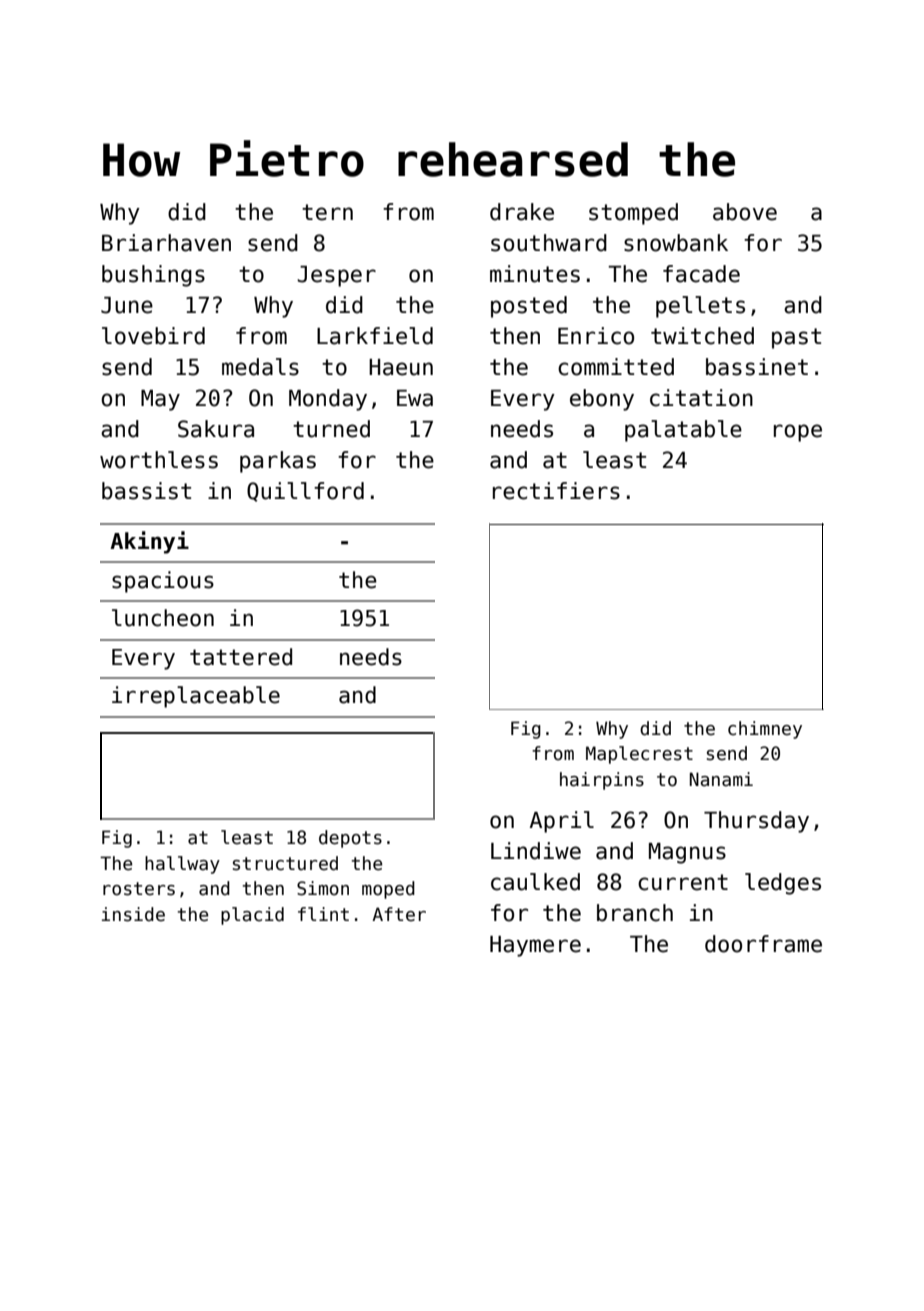 This screenshot has width=924, height=1311. Describe the element at coordinates (327, 212) in the screenshot. I see `tern` at that location.
